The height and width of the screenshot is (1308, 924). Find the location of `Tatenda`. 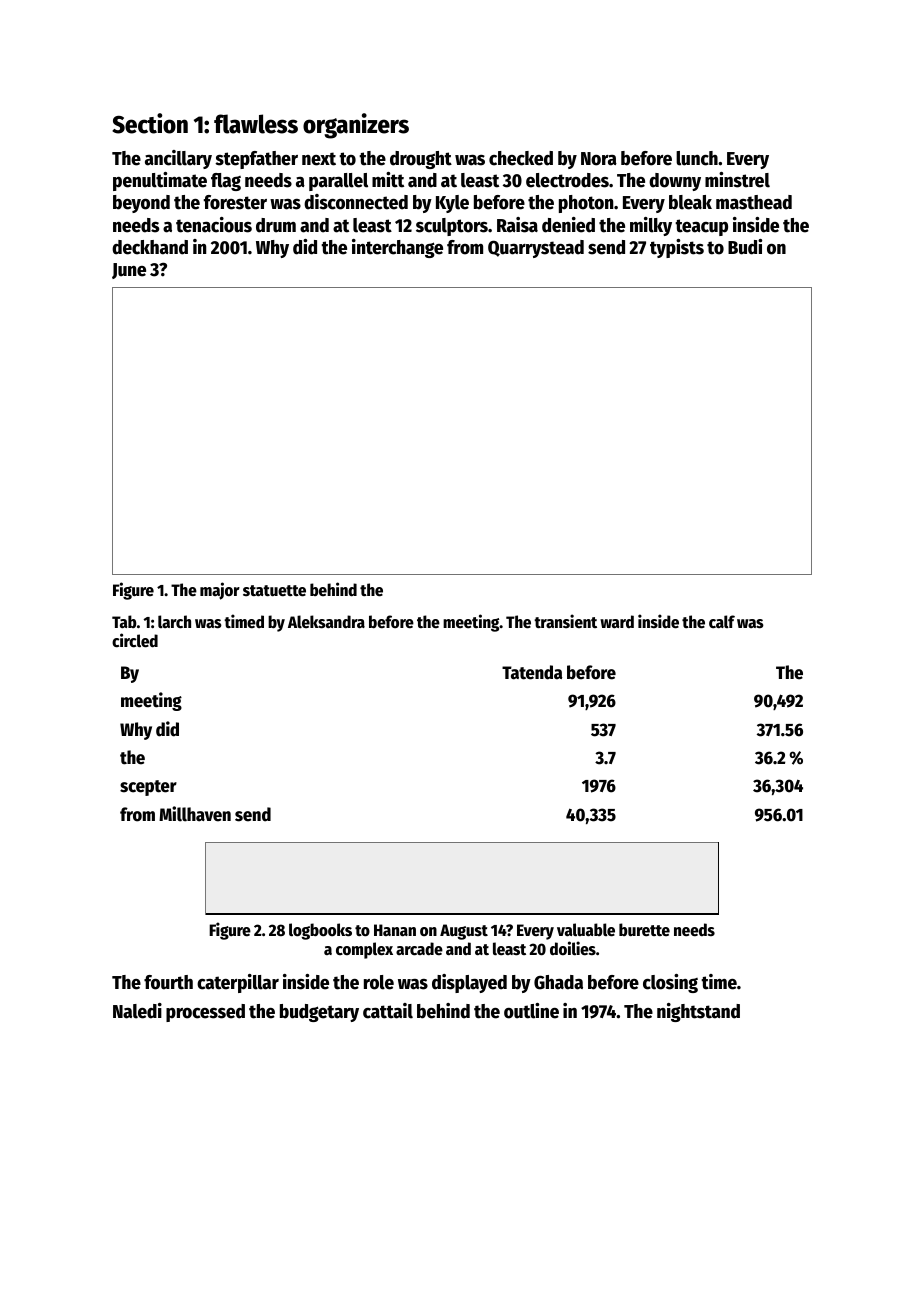

Tatenda is located at coordinates (532, 672).
